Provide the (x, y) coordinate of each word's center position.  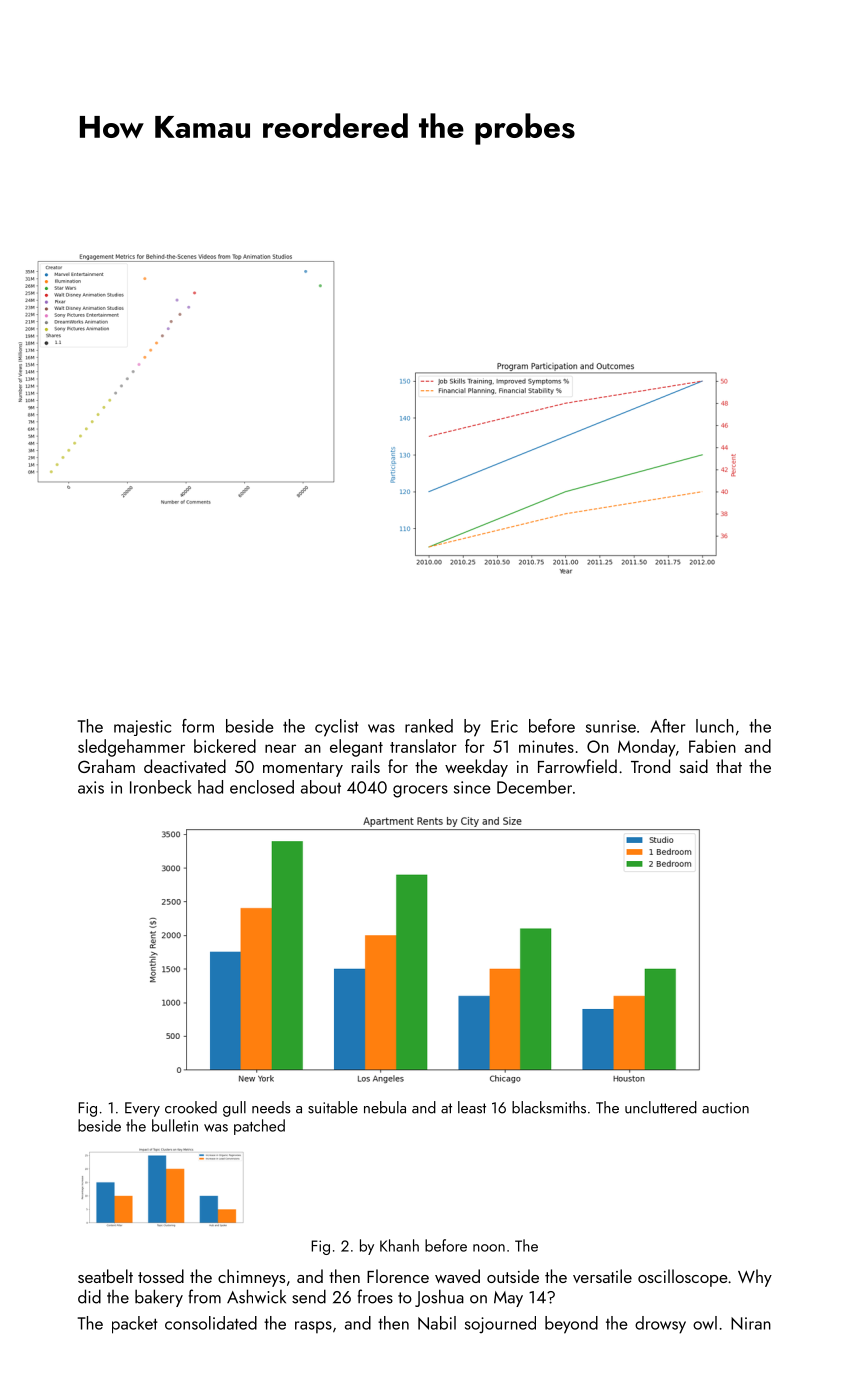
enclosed (262, 787)
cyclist (337, 728)
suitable (333, 1107)
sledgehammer (131, 748)
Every (142, 1109)
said (694, 766)
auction (725, 1108)
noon (489, 1248)
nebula (385, 1107)
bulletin (175, 1125)
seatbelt (105, 1276)
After (667, 726)
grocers (420, 791)
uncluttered (661, 1107)
